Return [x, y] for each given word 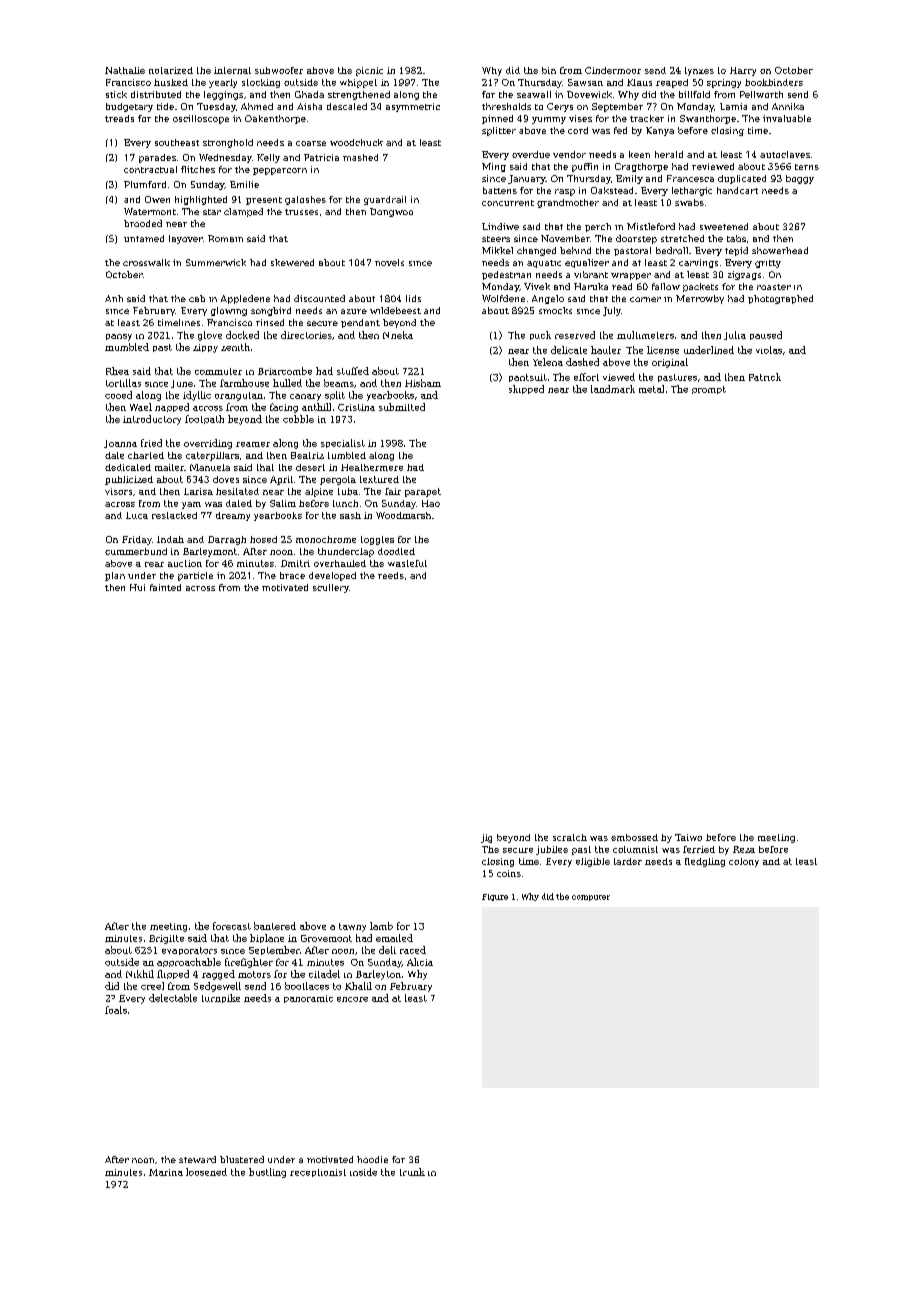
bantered [275, 926]
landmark [613, 389]
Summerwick [216, 262]
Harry [743, 71]
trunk [412, 1172]
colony [744, 862]
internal [232, 70]
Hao [431, 503]
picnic [369, 71]
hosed [263, 539]
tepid [736, 251]
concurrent [508, 203]
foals [116, 1010]
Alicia [420, 962]
